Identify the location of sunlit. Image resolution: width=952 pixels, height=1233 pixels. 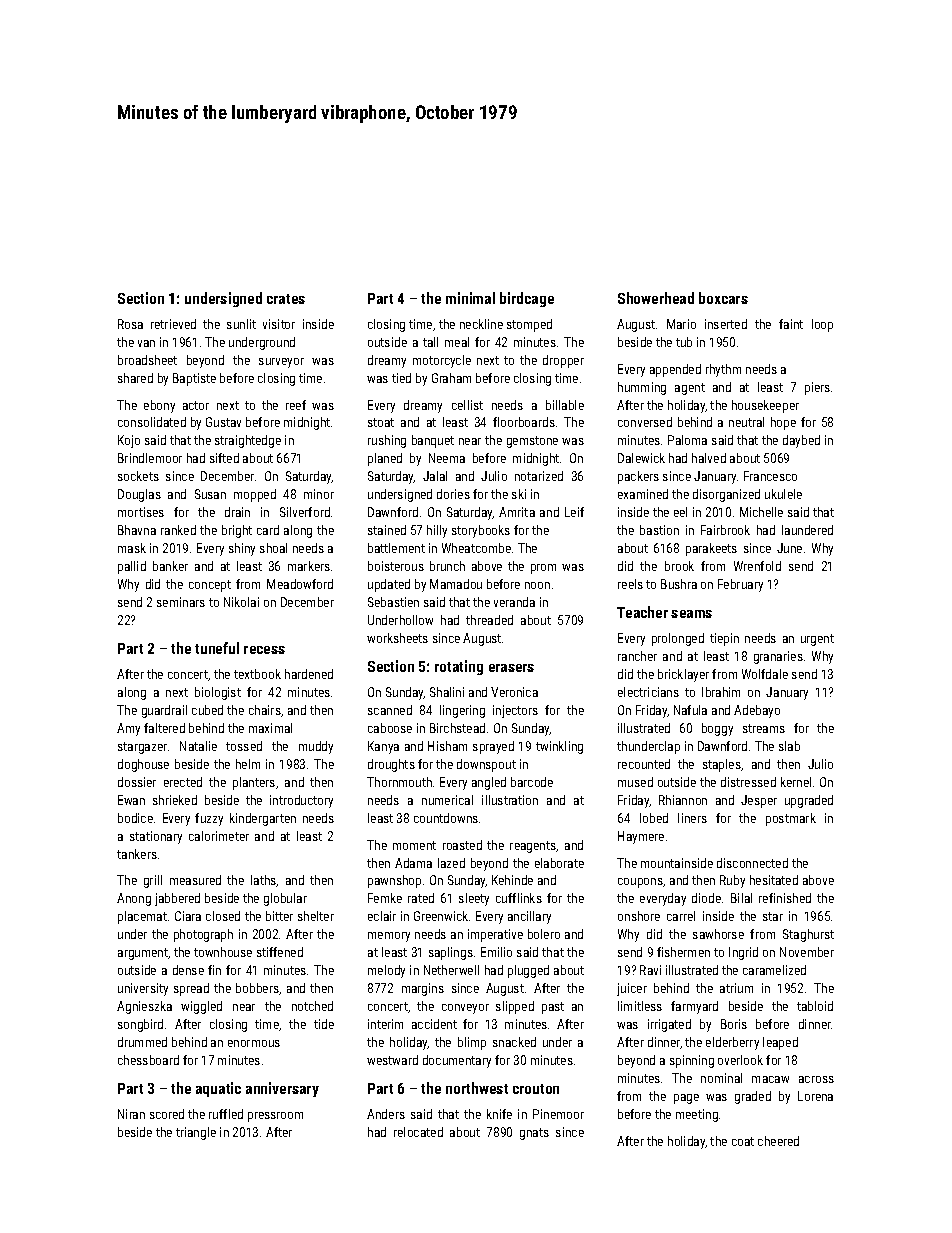
(241, 324).
